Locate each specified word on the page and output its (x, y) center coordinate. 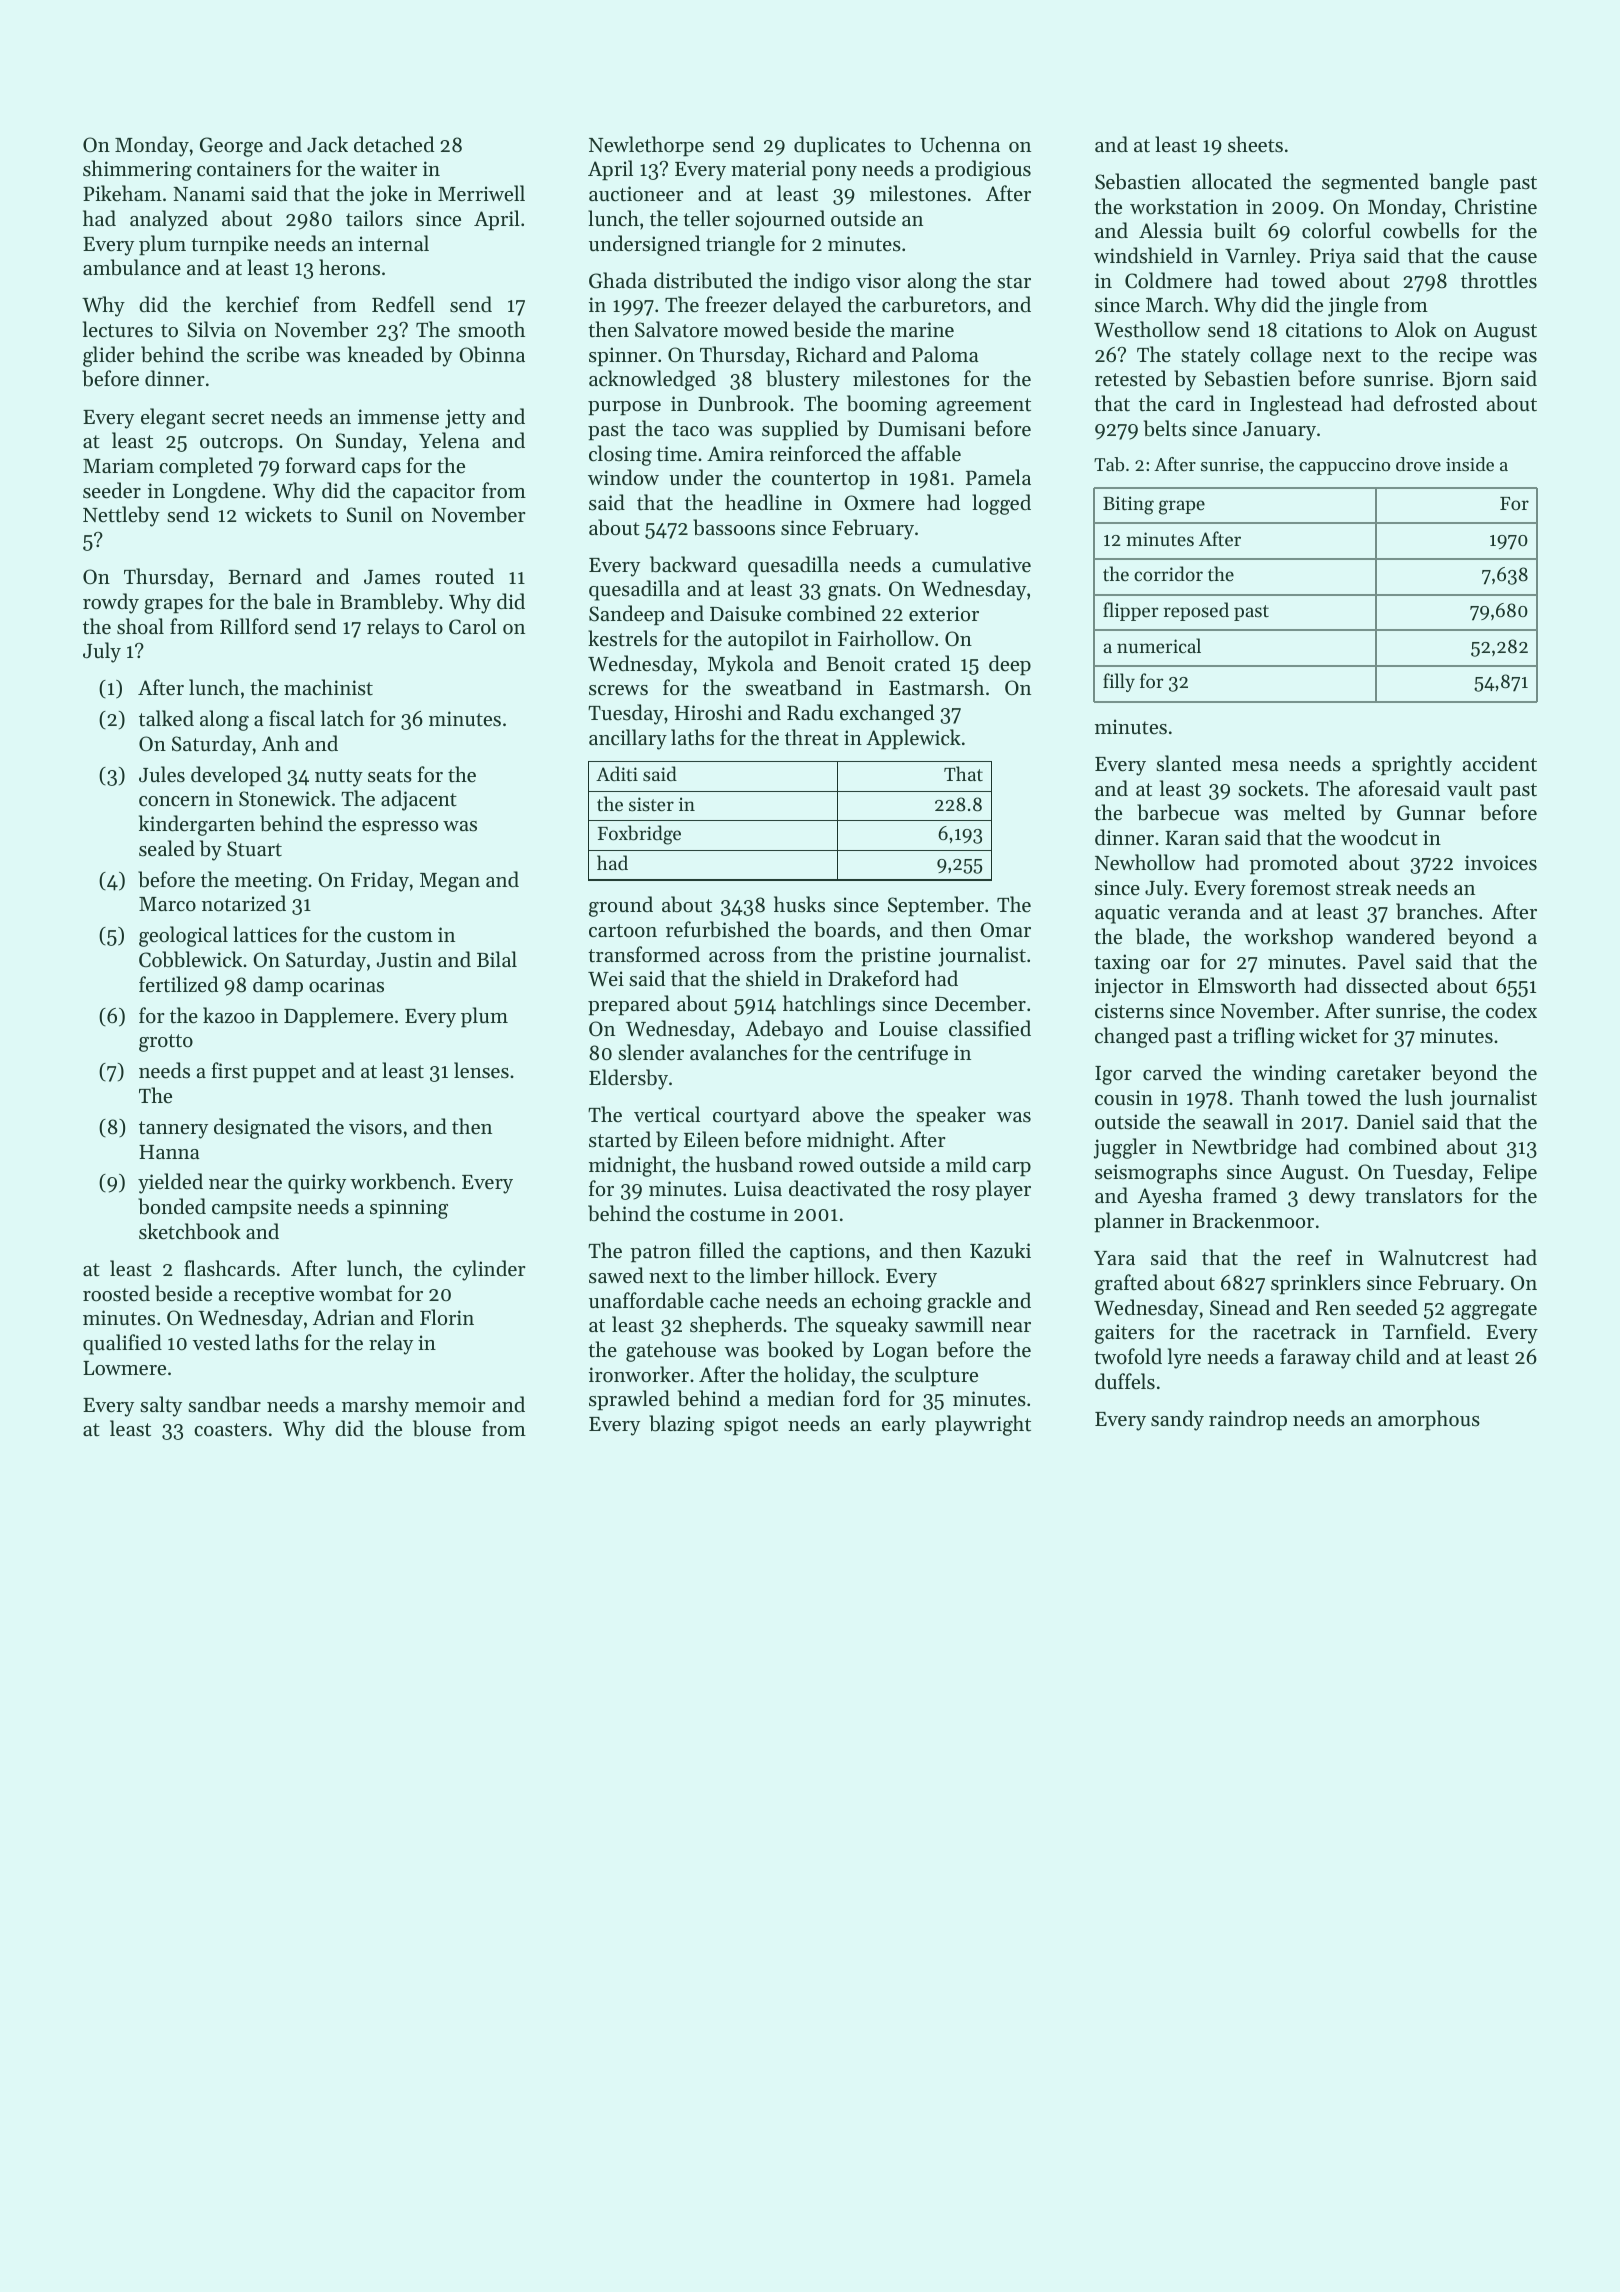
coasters (230, 1430)
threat (812, 737)
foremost (1291, 887)
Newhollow (1145, 862)
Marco (167, 904)
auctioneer (636, 194)
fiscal (292, 718)
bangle (1459, 183)
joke (388, 195)
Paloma (945, 354)
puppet (284, 1074)
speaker (951, 1116)
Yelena (449, 440)
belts (1165, 428)
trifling (1264, 1037)
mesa (1255, 766)
